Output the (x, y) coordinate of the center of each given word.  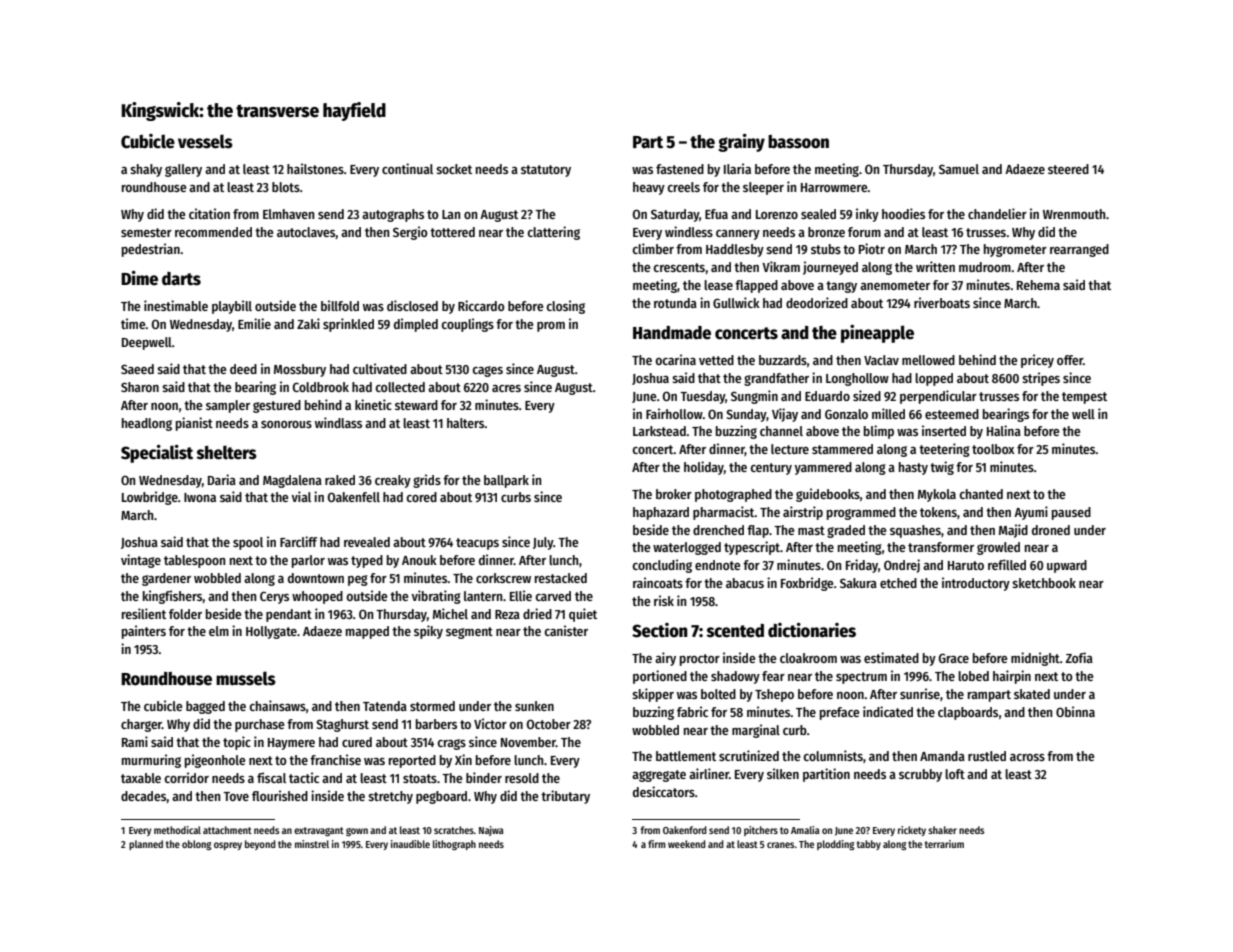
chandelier (997, 213)
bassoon (798, 142)
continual (407, 168)
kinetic (373, 404)
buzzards (783, 360)
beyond (260, 845)
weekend (687, 844)
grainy (741, 143)
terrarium (944, 844)
